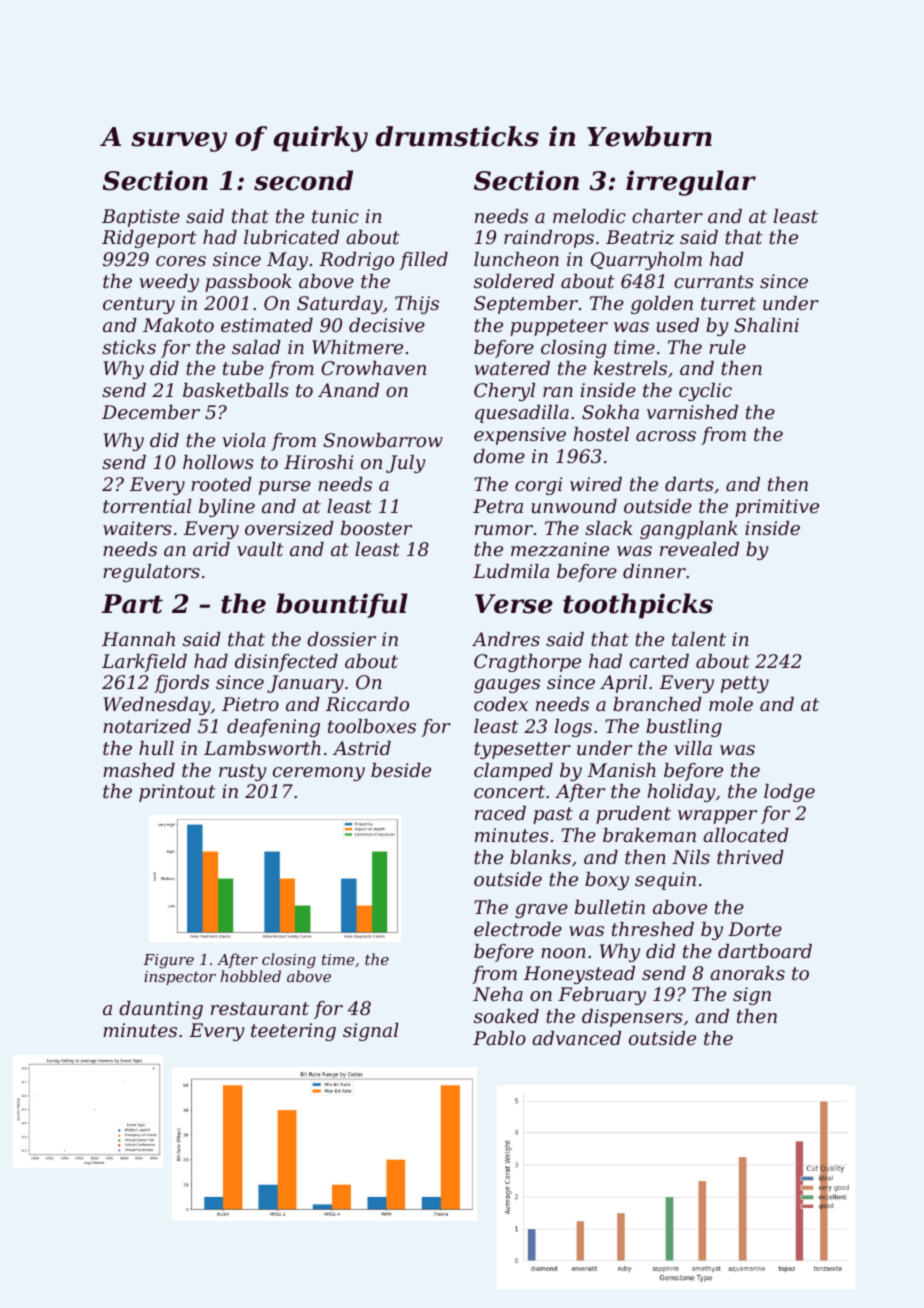 Image resolution: width=924 pixels, height=1308 pixels. I want to click on ceremony, so click(319, 774).
